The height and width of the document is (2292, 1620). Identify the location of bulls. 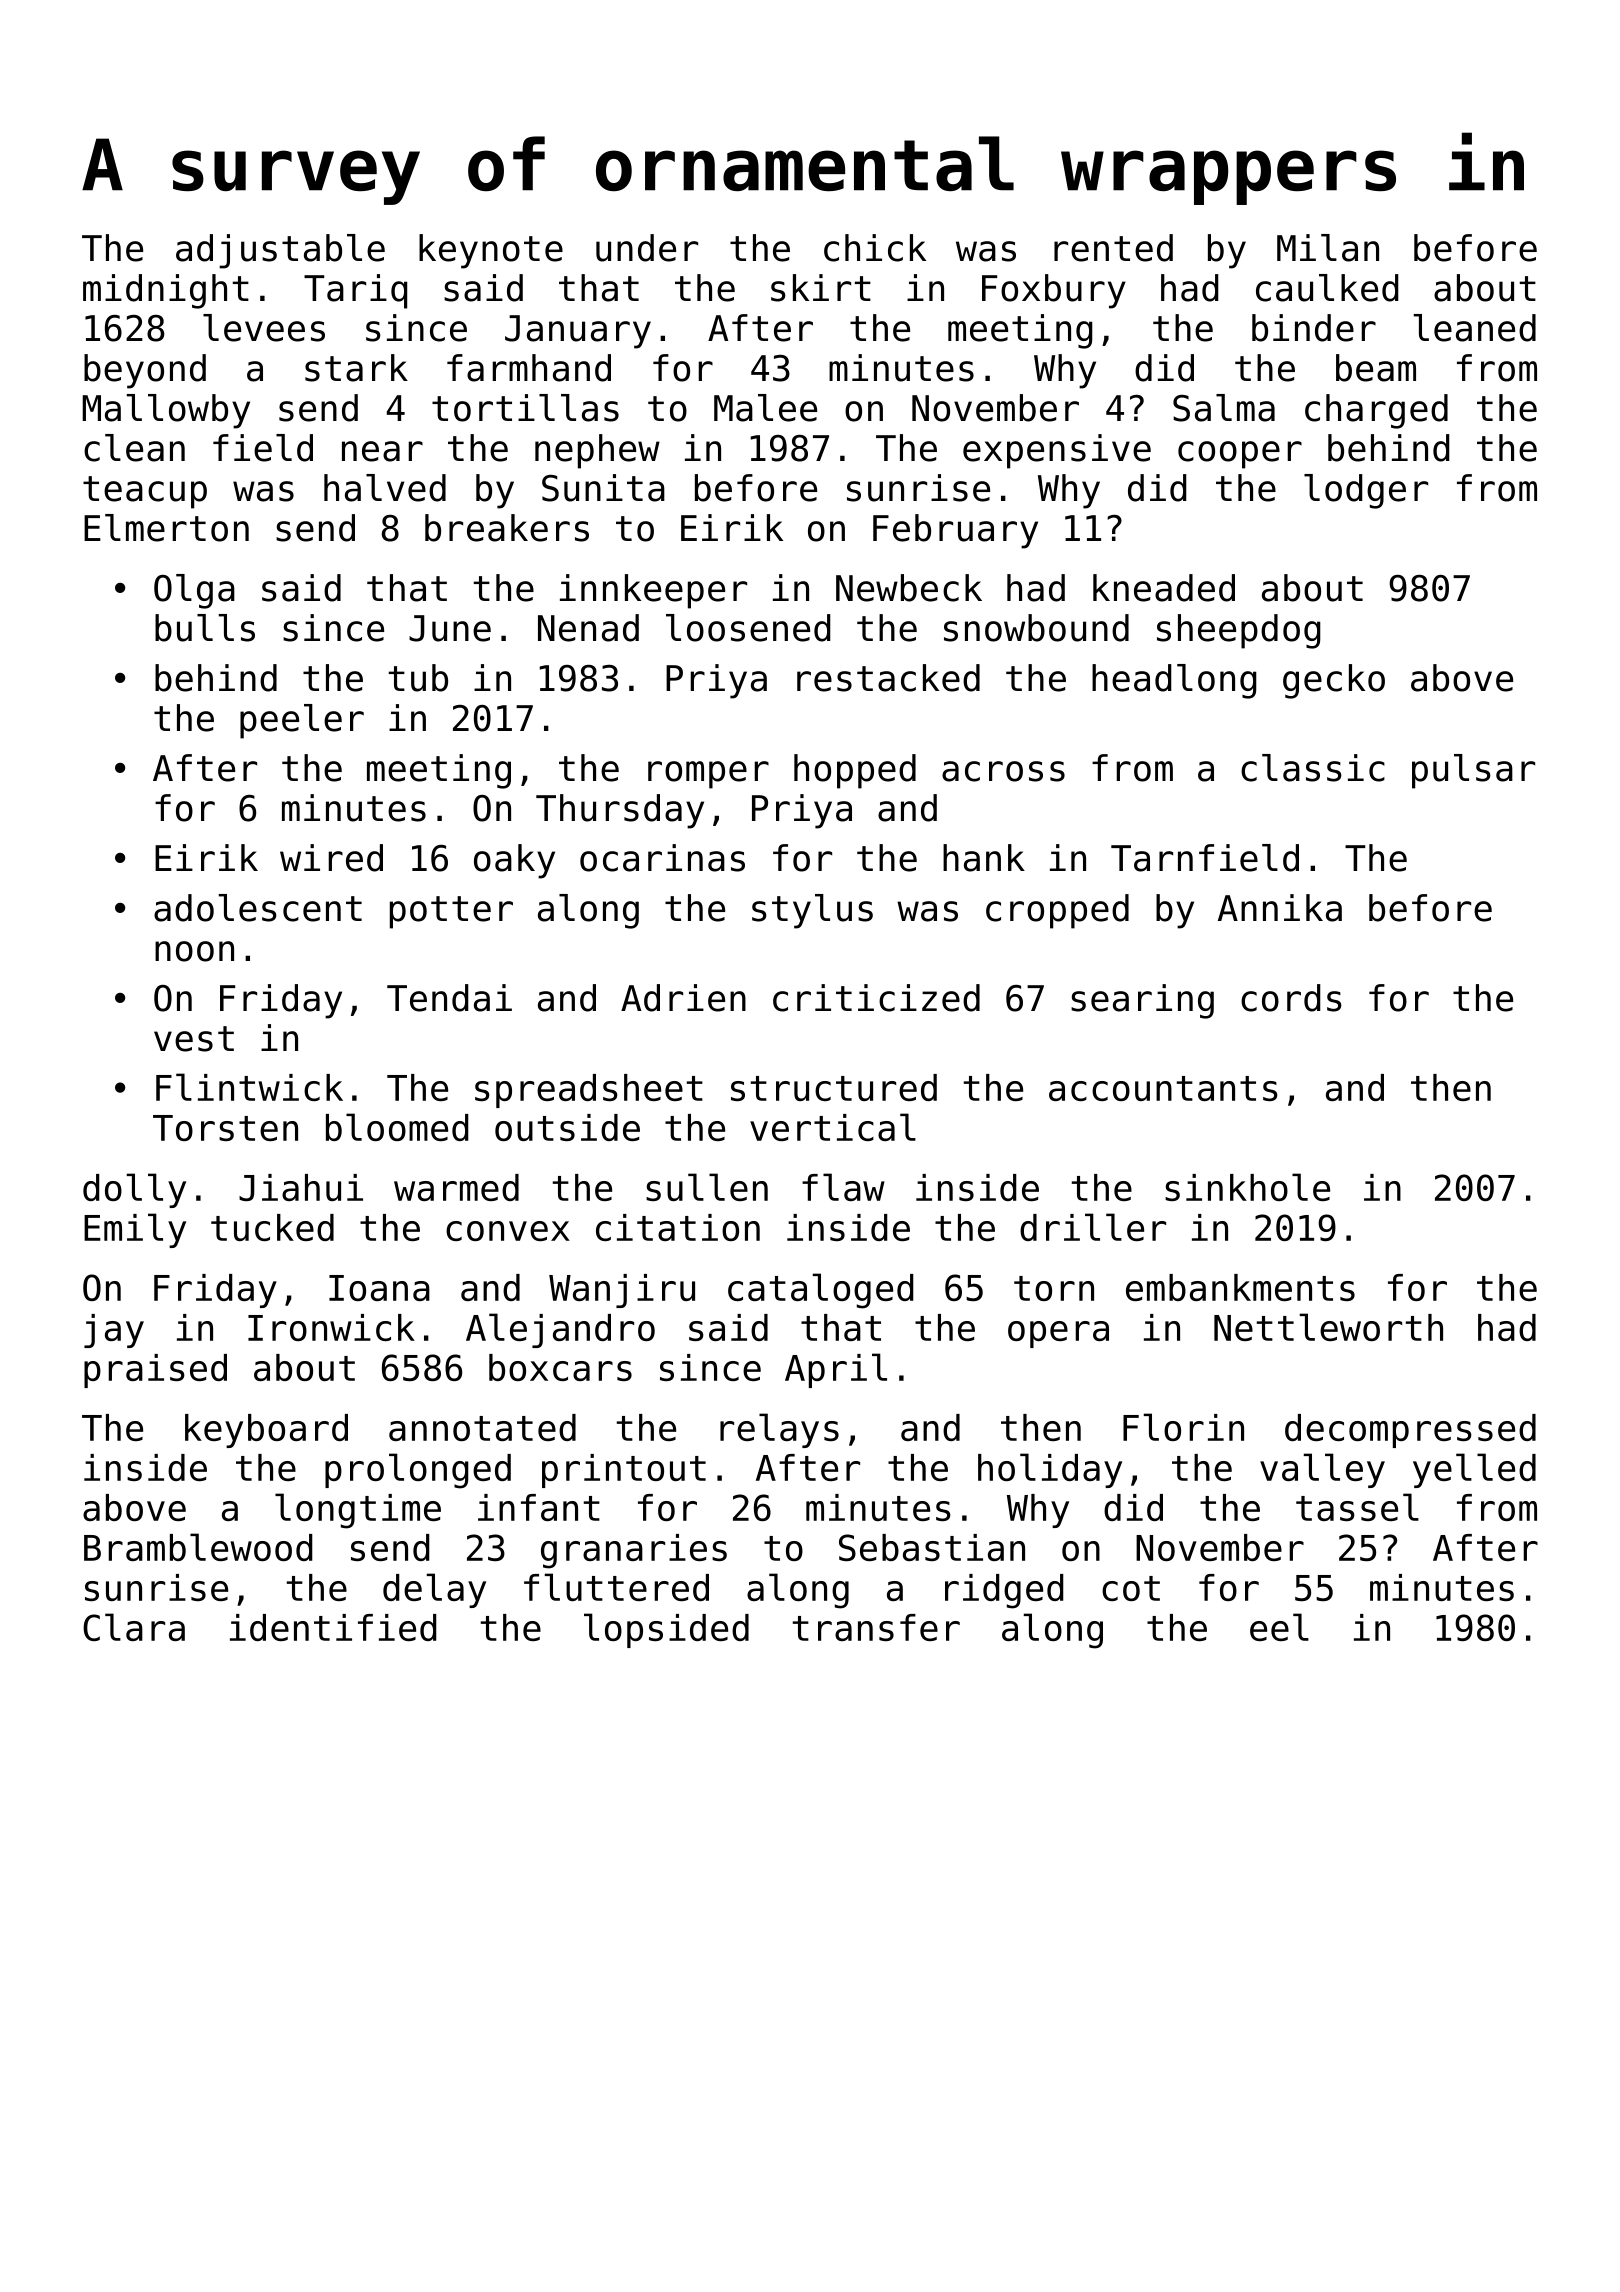
(205, 628).
